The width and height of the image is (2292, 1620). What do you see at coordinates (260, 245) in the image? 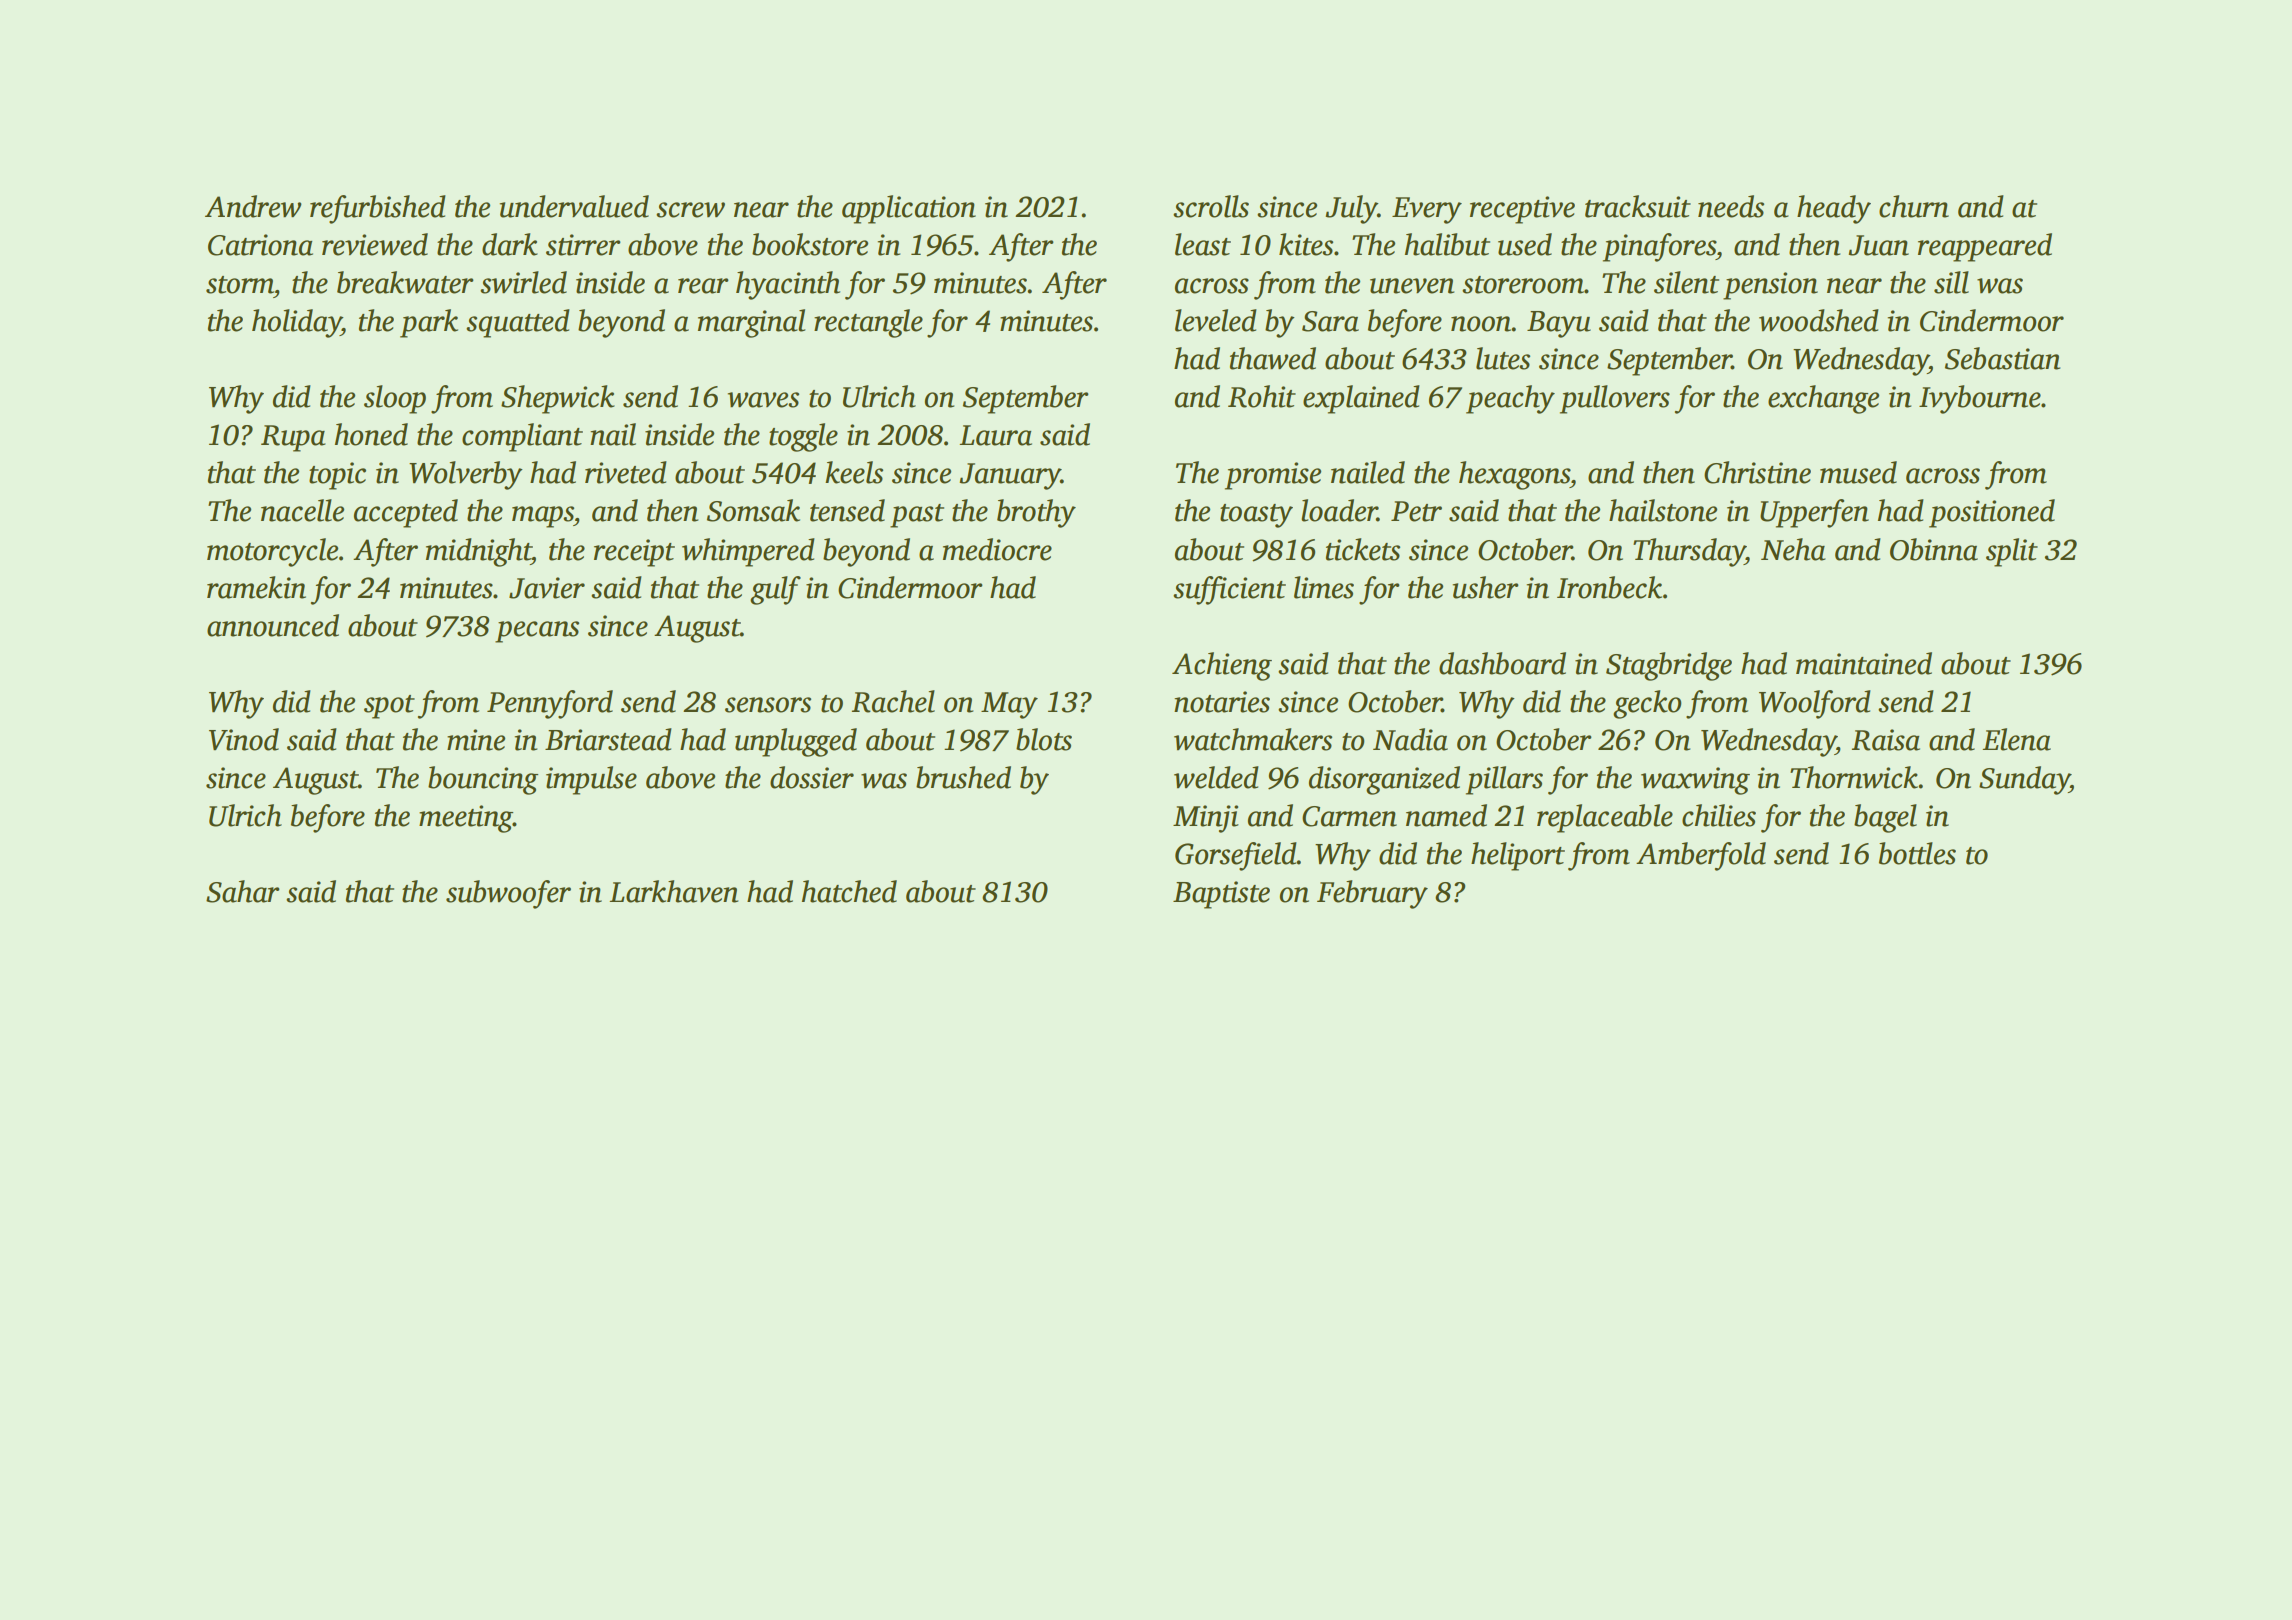
I see `Catriona` at bounding box center [260, 245].
